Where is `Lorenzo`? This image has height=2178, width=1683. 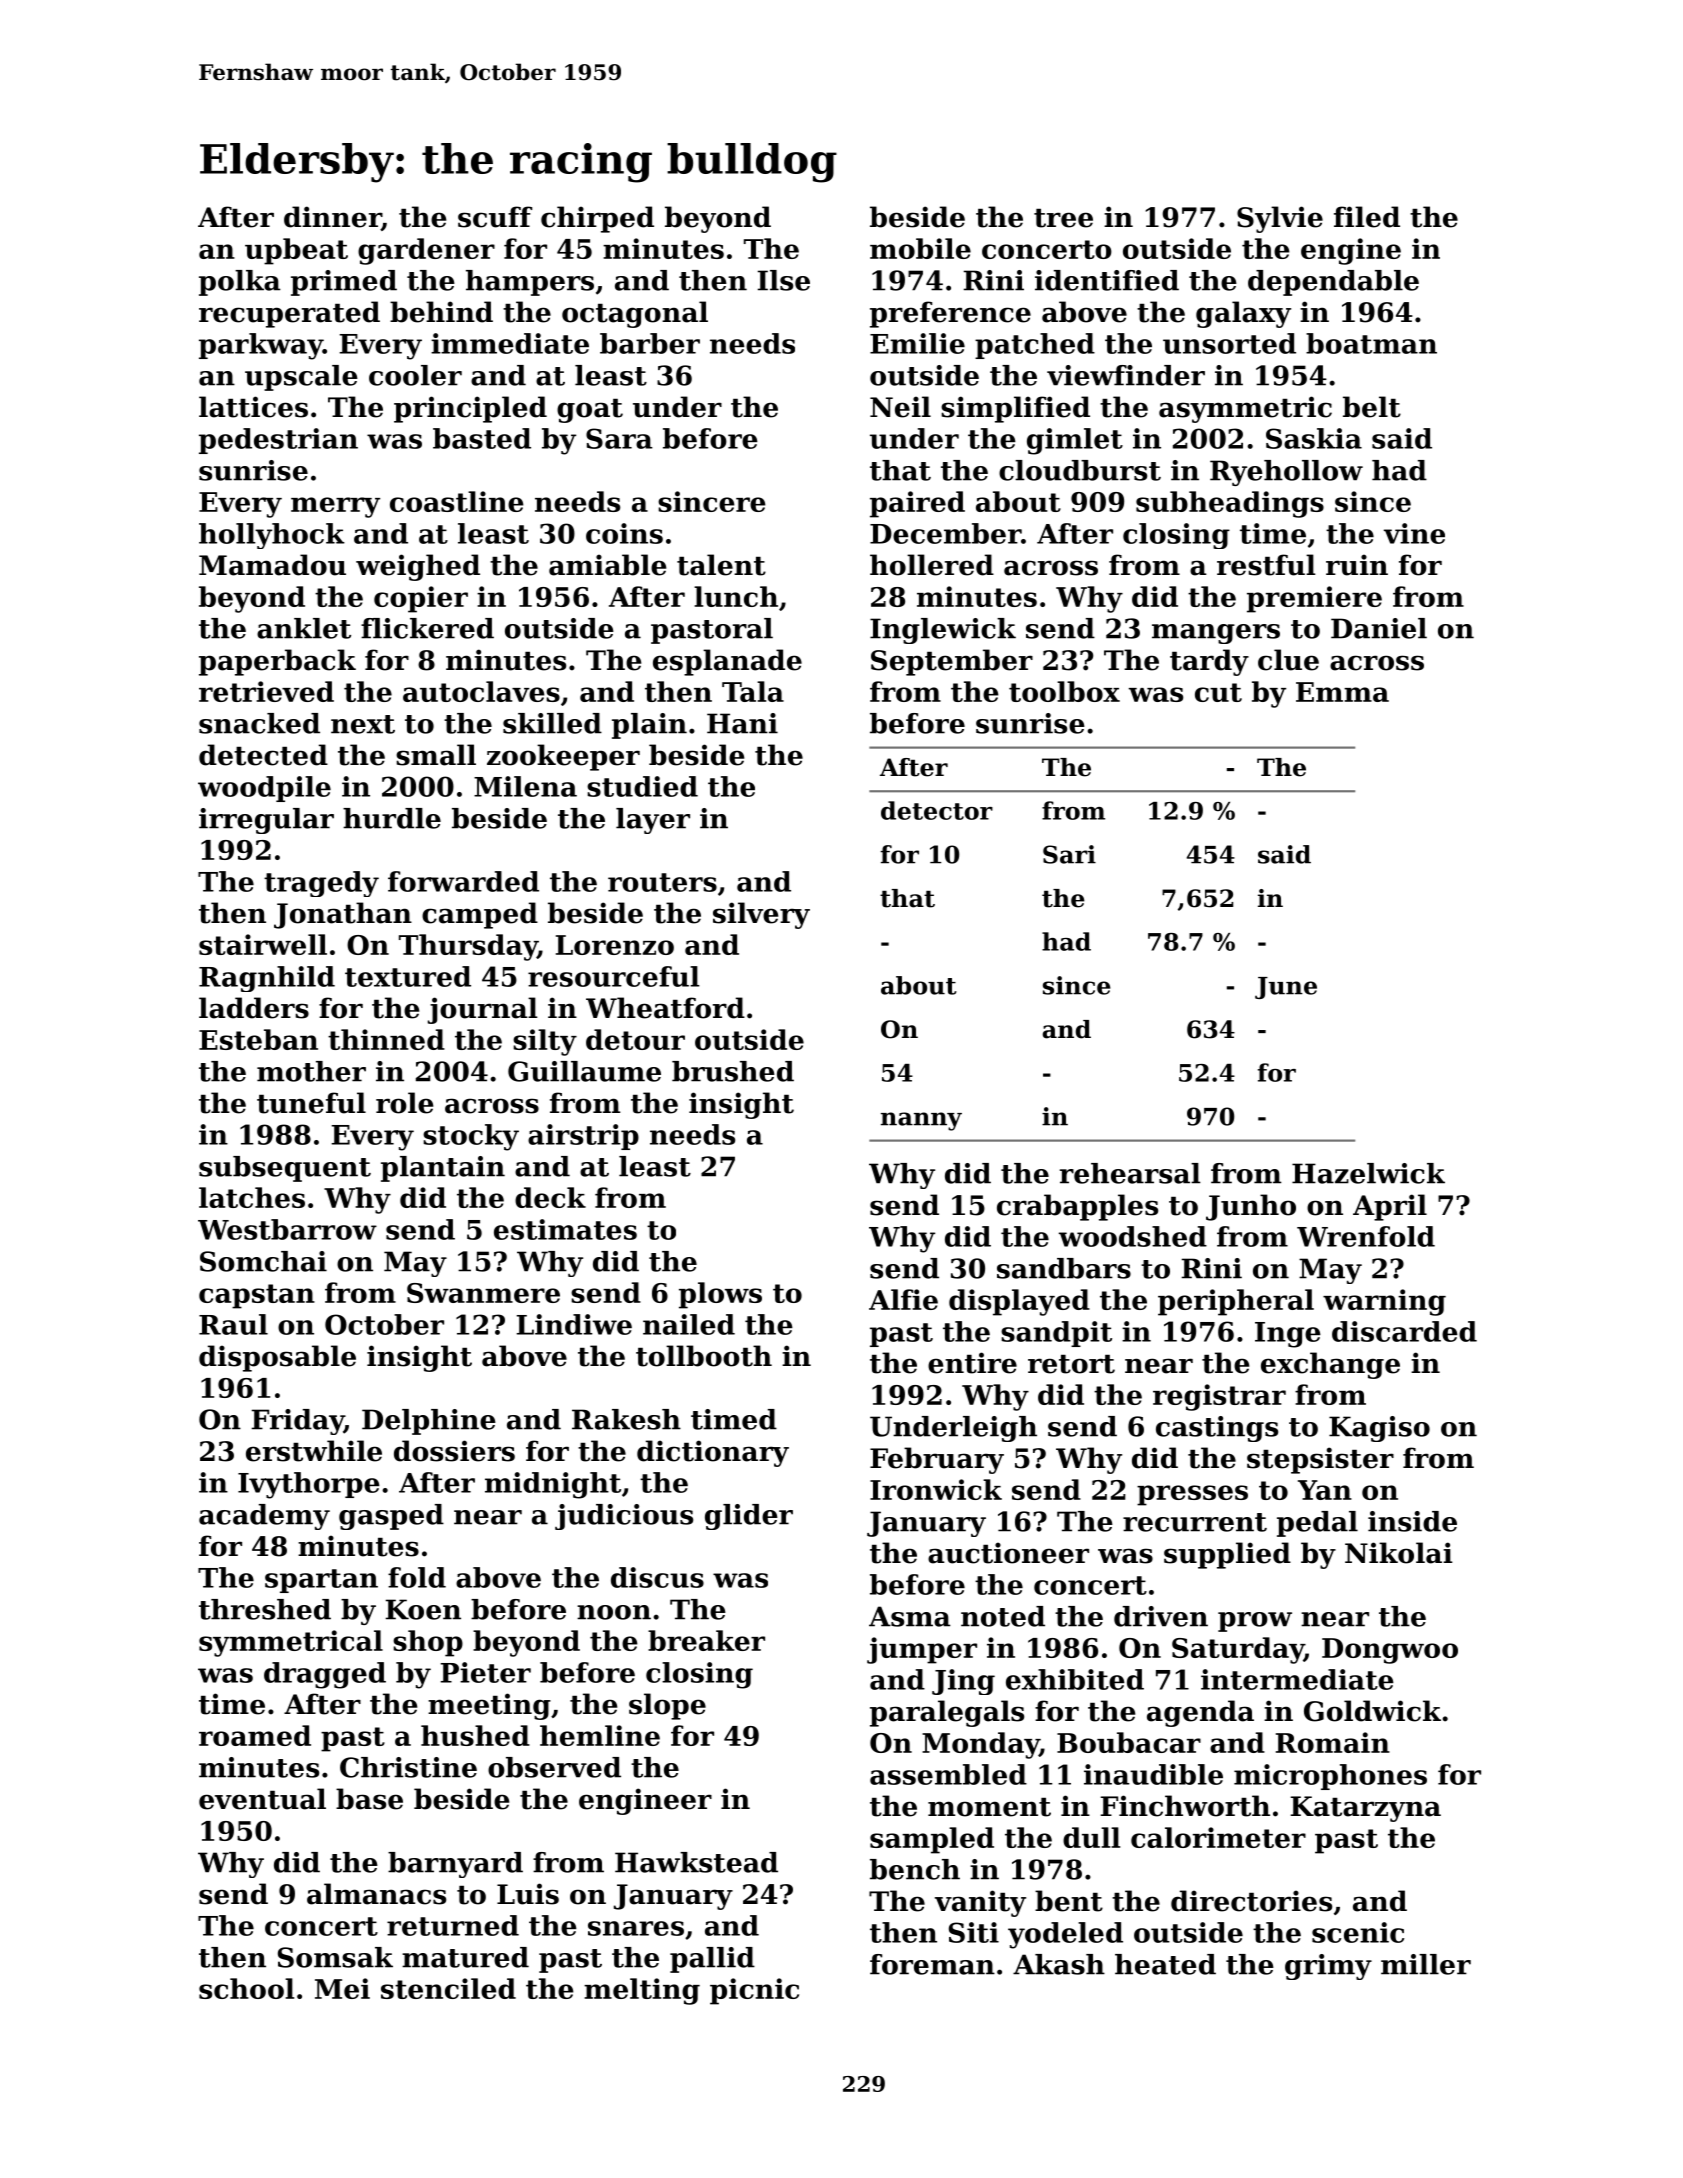
Lorenzo is located at coordinates (615, 945).
